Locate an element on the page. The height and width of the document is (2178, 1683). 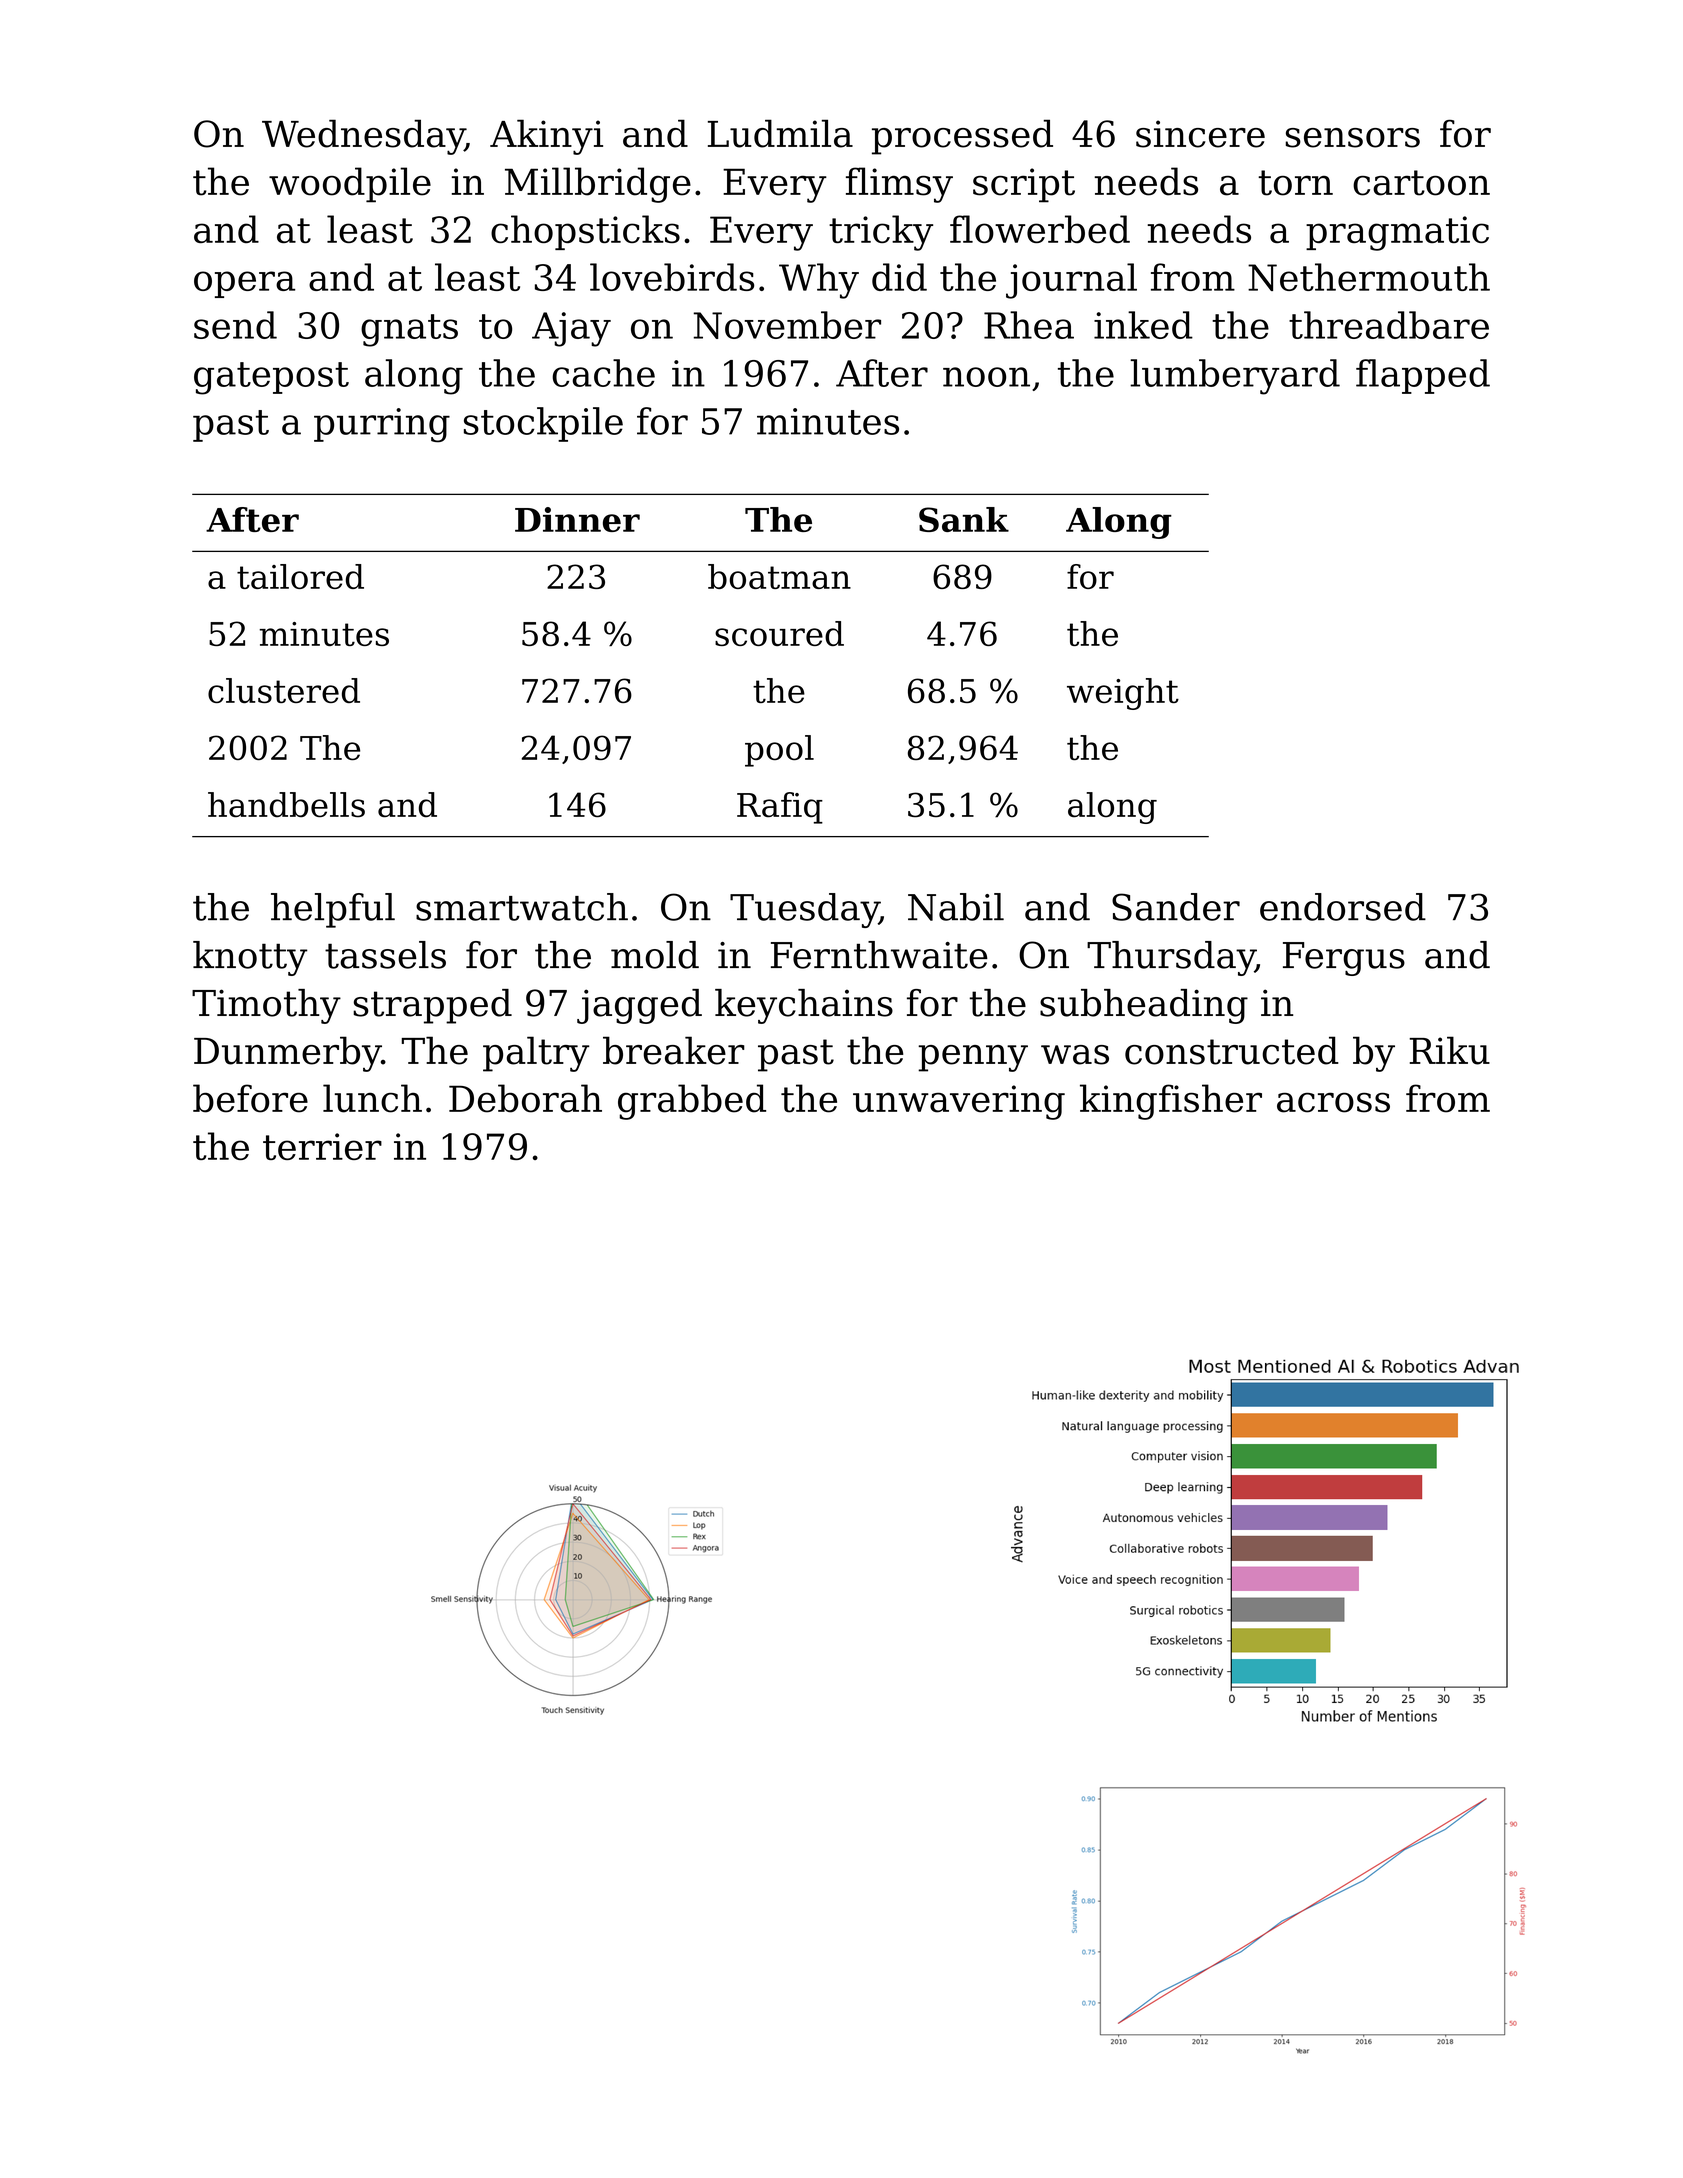
Akinyi is located at coordinates (546, 137).
